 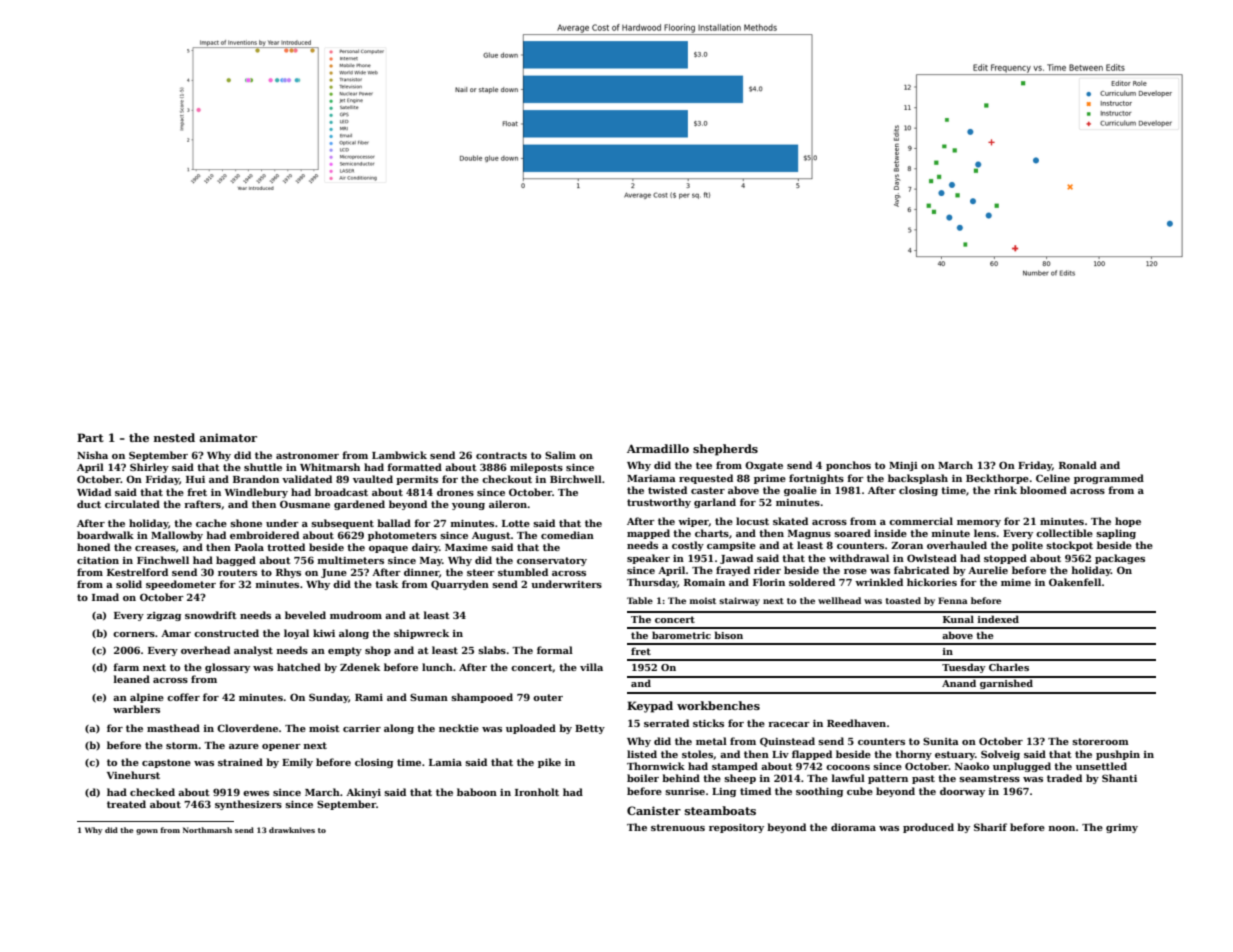 I want to click on lunch, so click(x=437, y=667).
